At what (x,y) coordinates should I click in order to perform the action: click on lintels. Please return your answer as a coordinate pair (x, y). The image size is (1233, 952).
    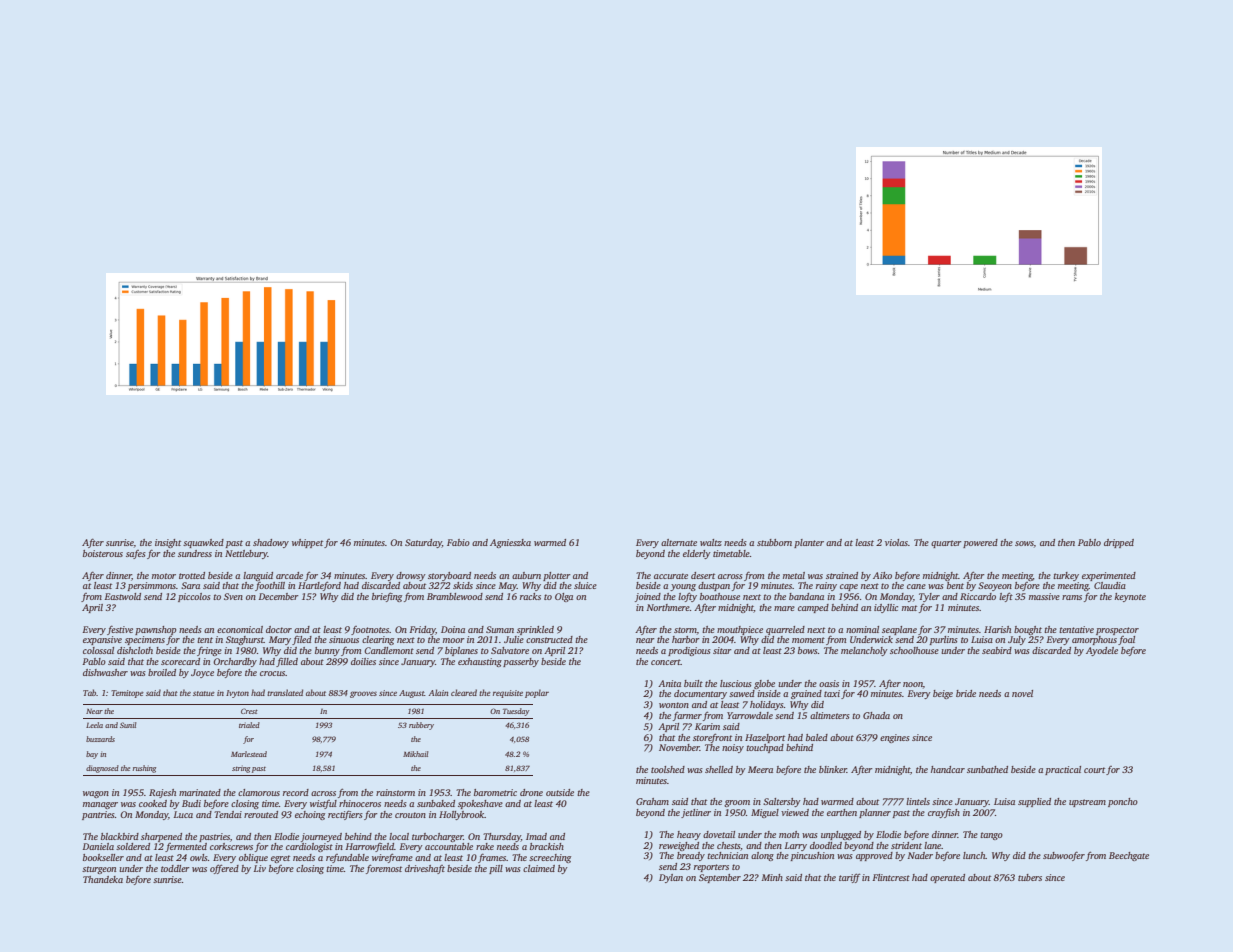
    Looking at the image, I should click on (918, 801).
